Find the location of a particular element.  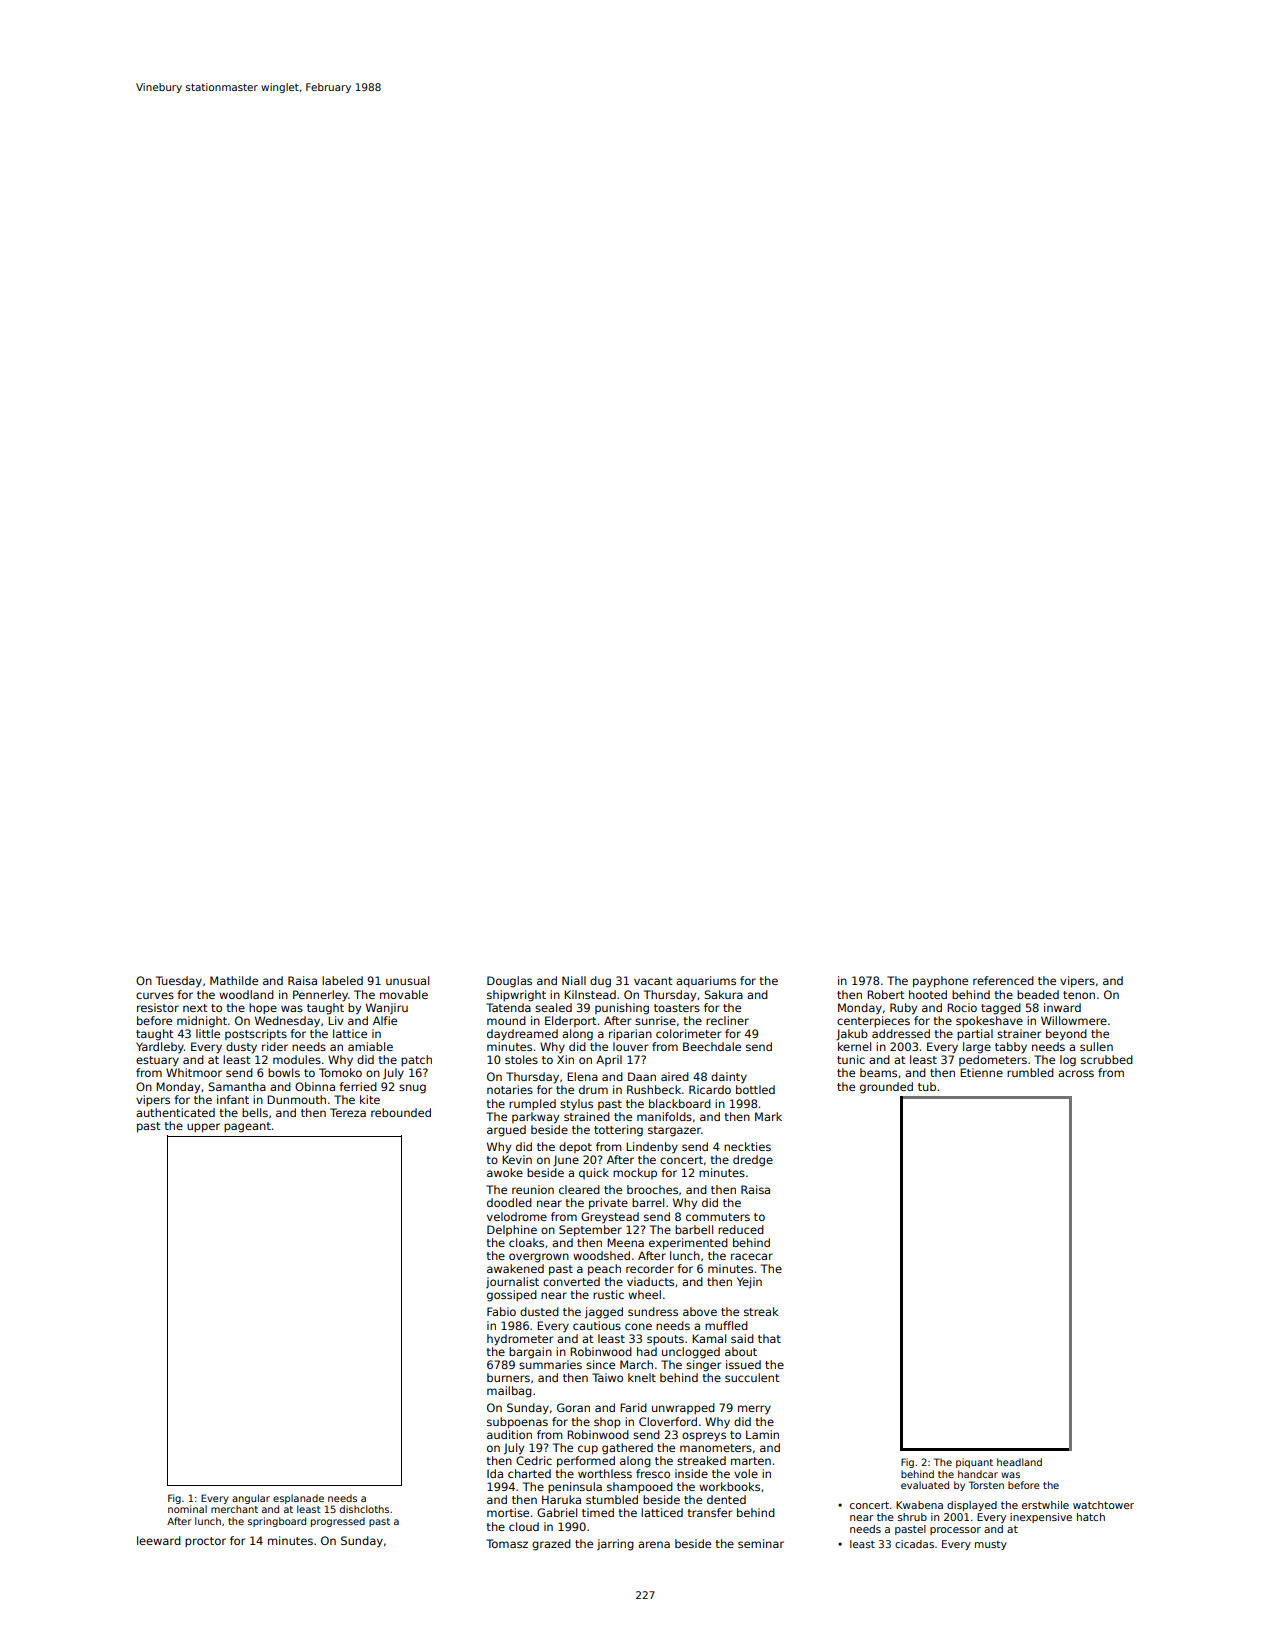

cicadas is located at coordinates (914, 1544).
